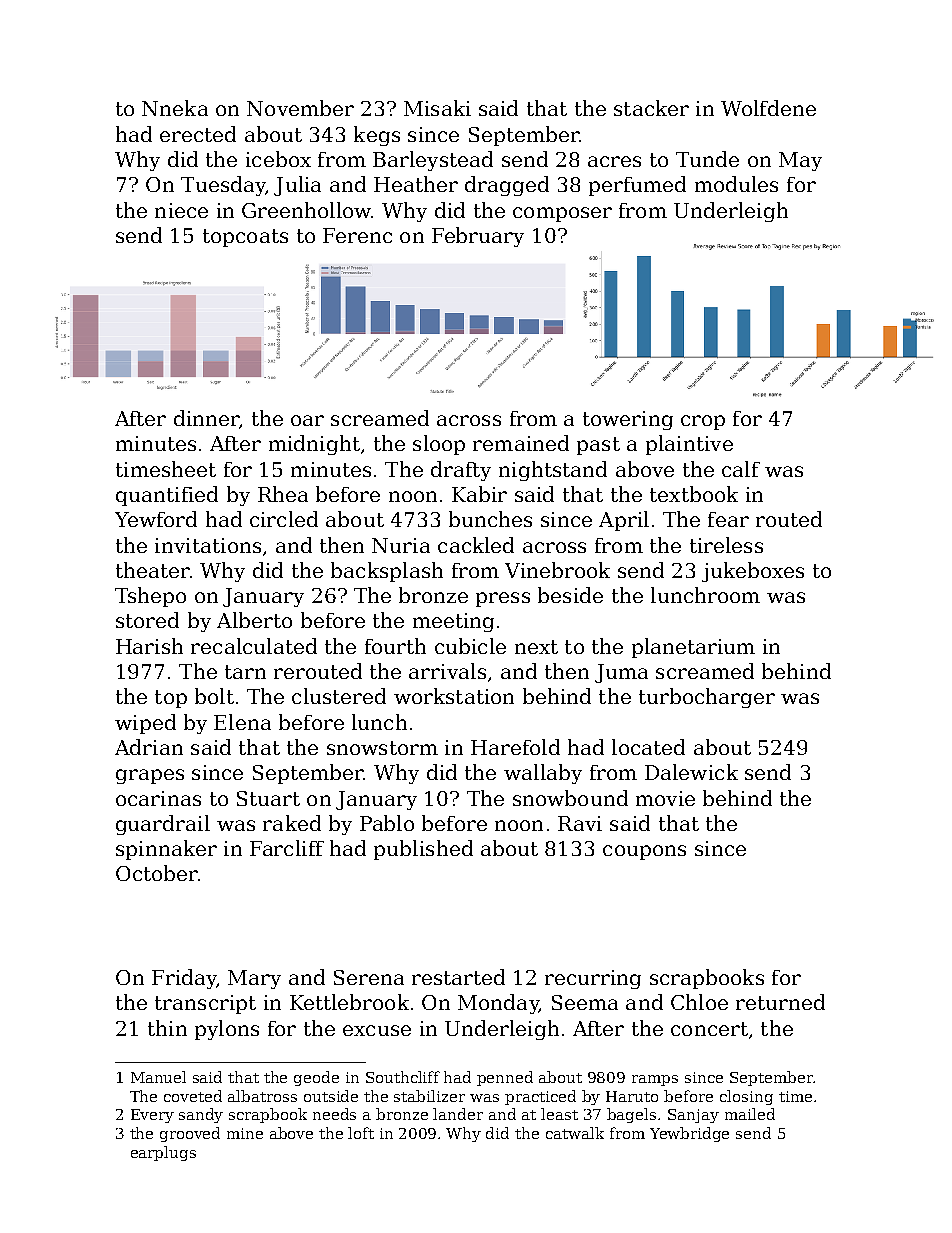  Describe the element at coordinates (490, 519) in the document. I see `bunches` at that location.
